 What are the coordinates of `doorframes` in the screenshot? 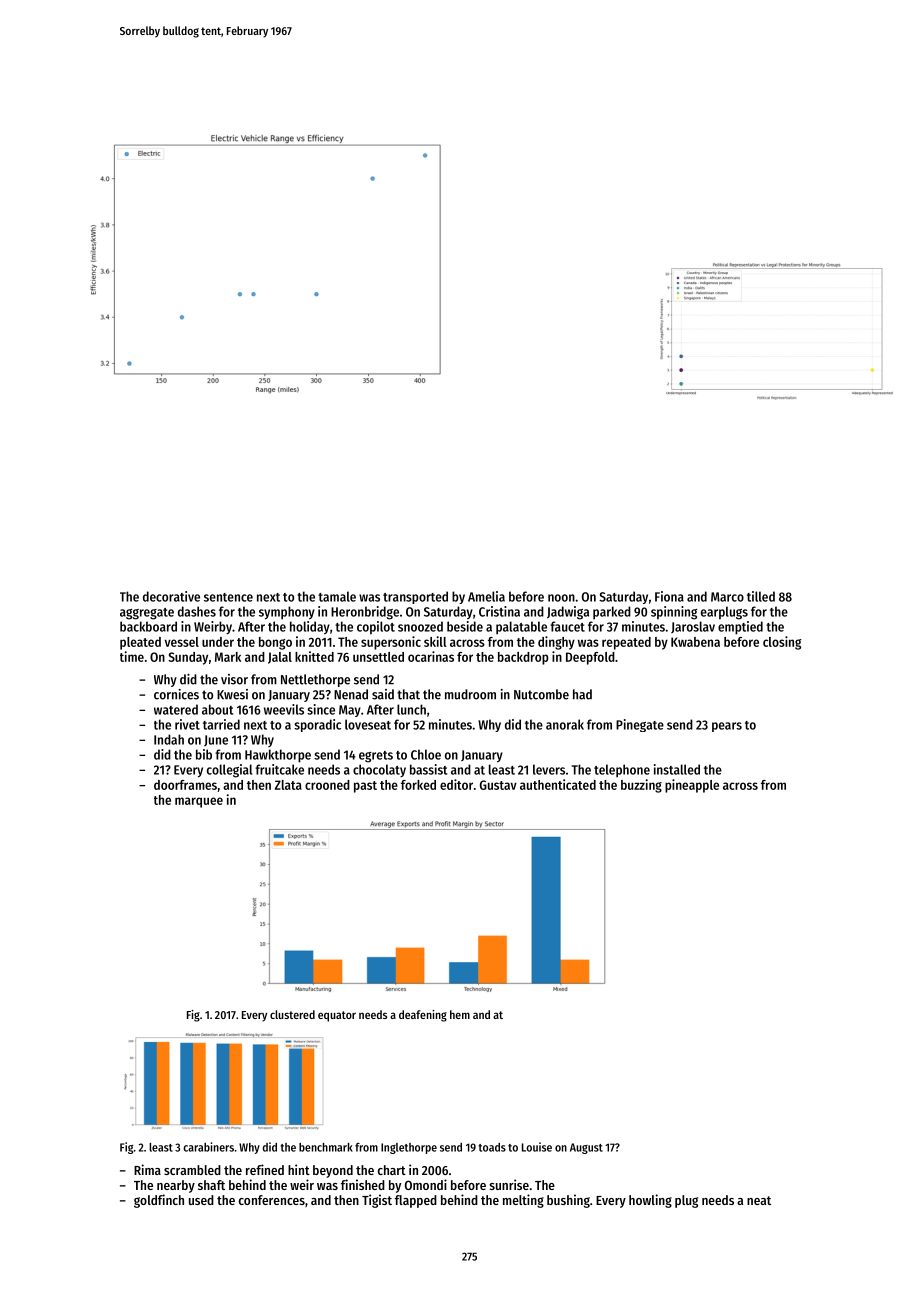 It's located at (185, 785).
